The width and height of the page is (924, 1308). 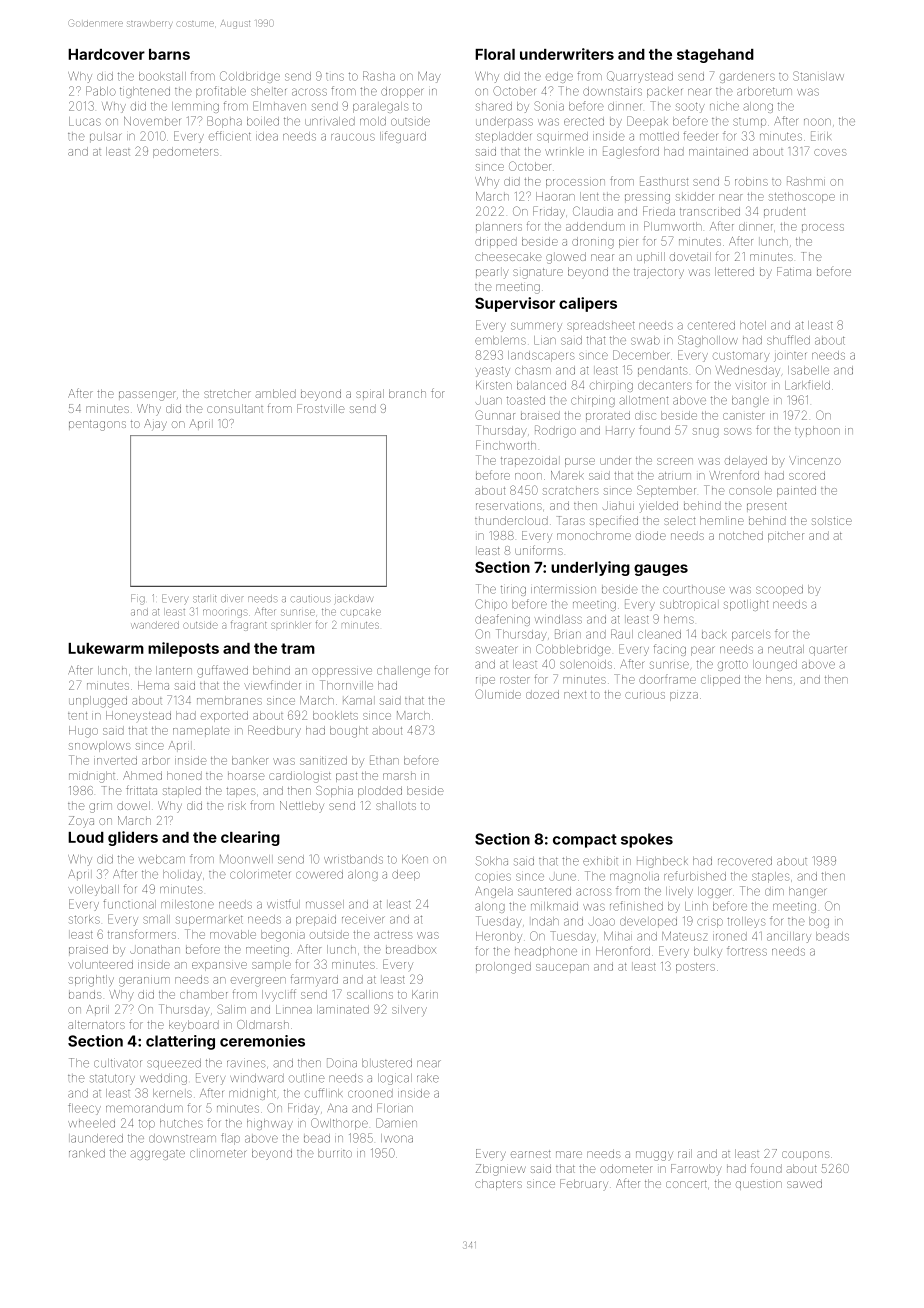 I want to click on windward, so click(x=257, y=1078).
